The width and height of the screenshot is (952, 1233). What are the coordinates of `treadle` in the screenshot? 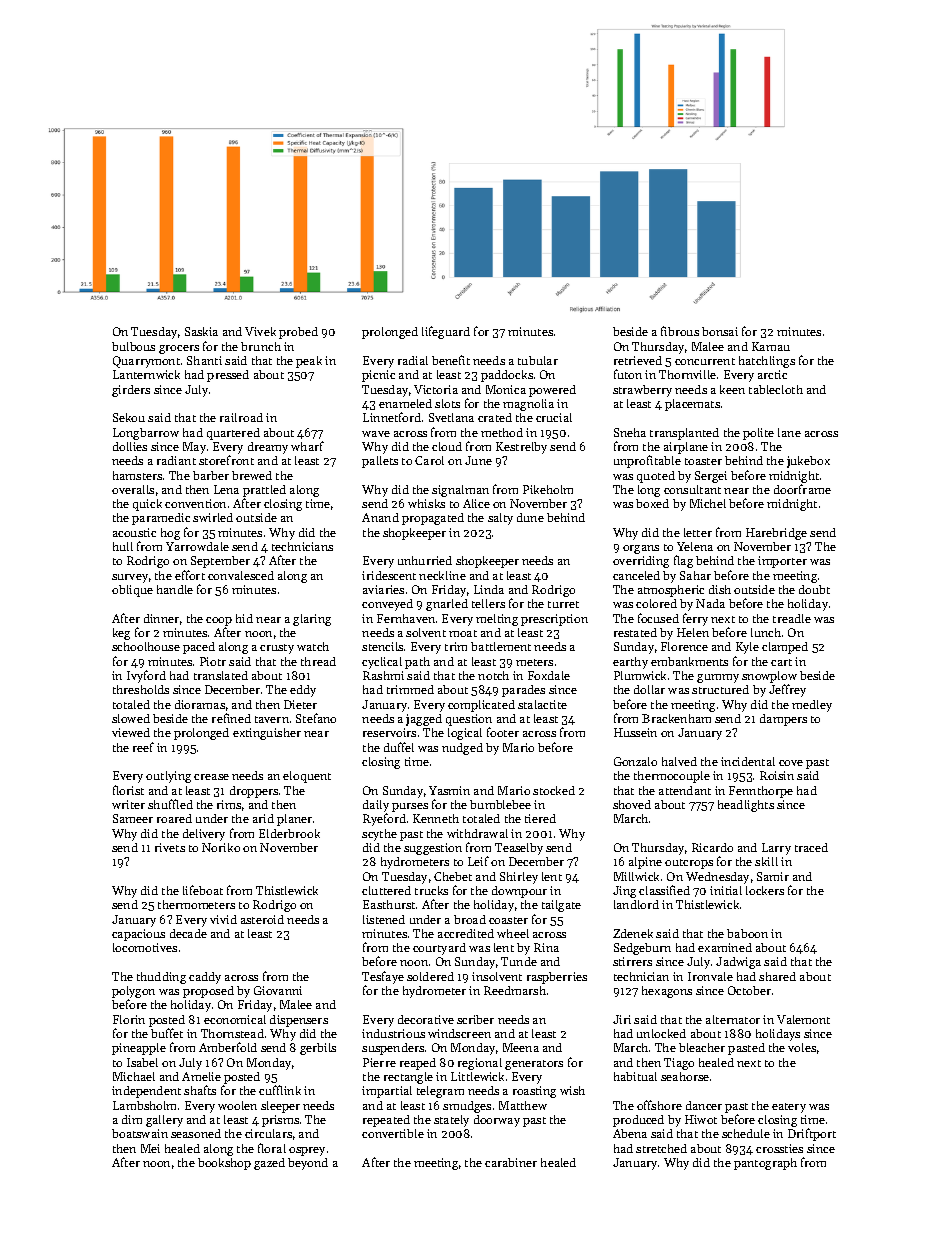 It's located at (792, 618).
